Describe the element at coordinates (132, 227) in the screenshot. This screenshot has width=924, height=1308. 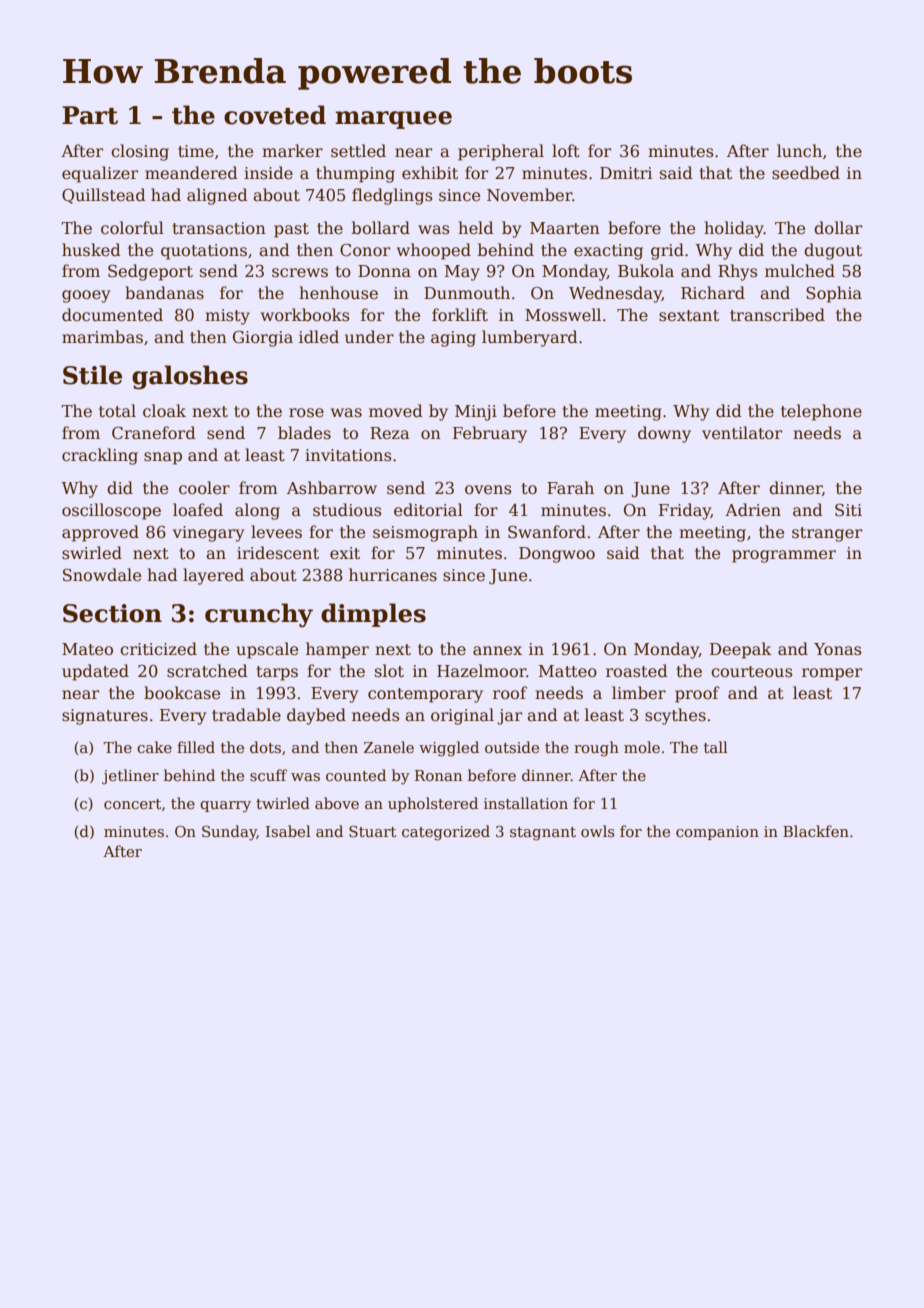
I see `colorful` at that location.
